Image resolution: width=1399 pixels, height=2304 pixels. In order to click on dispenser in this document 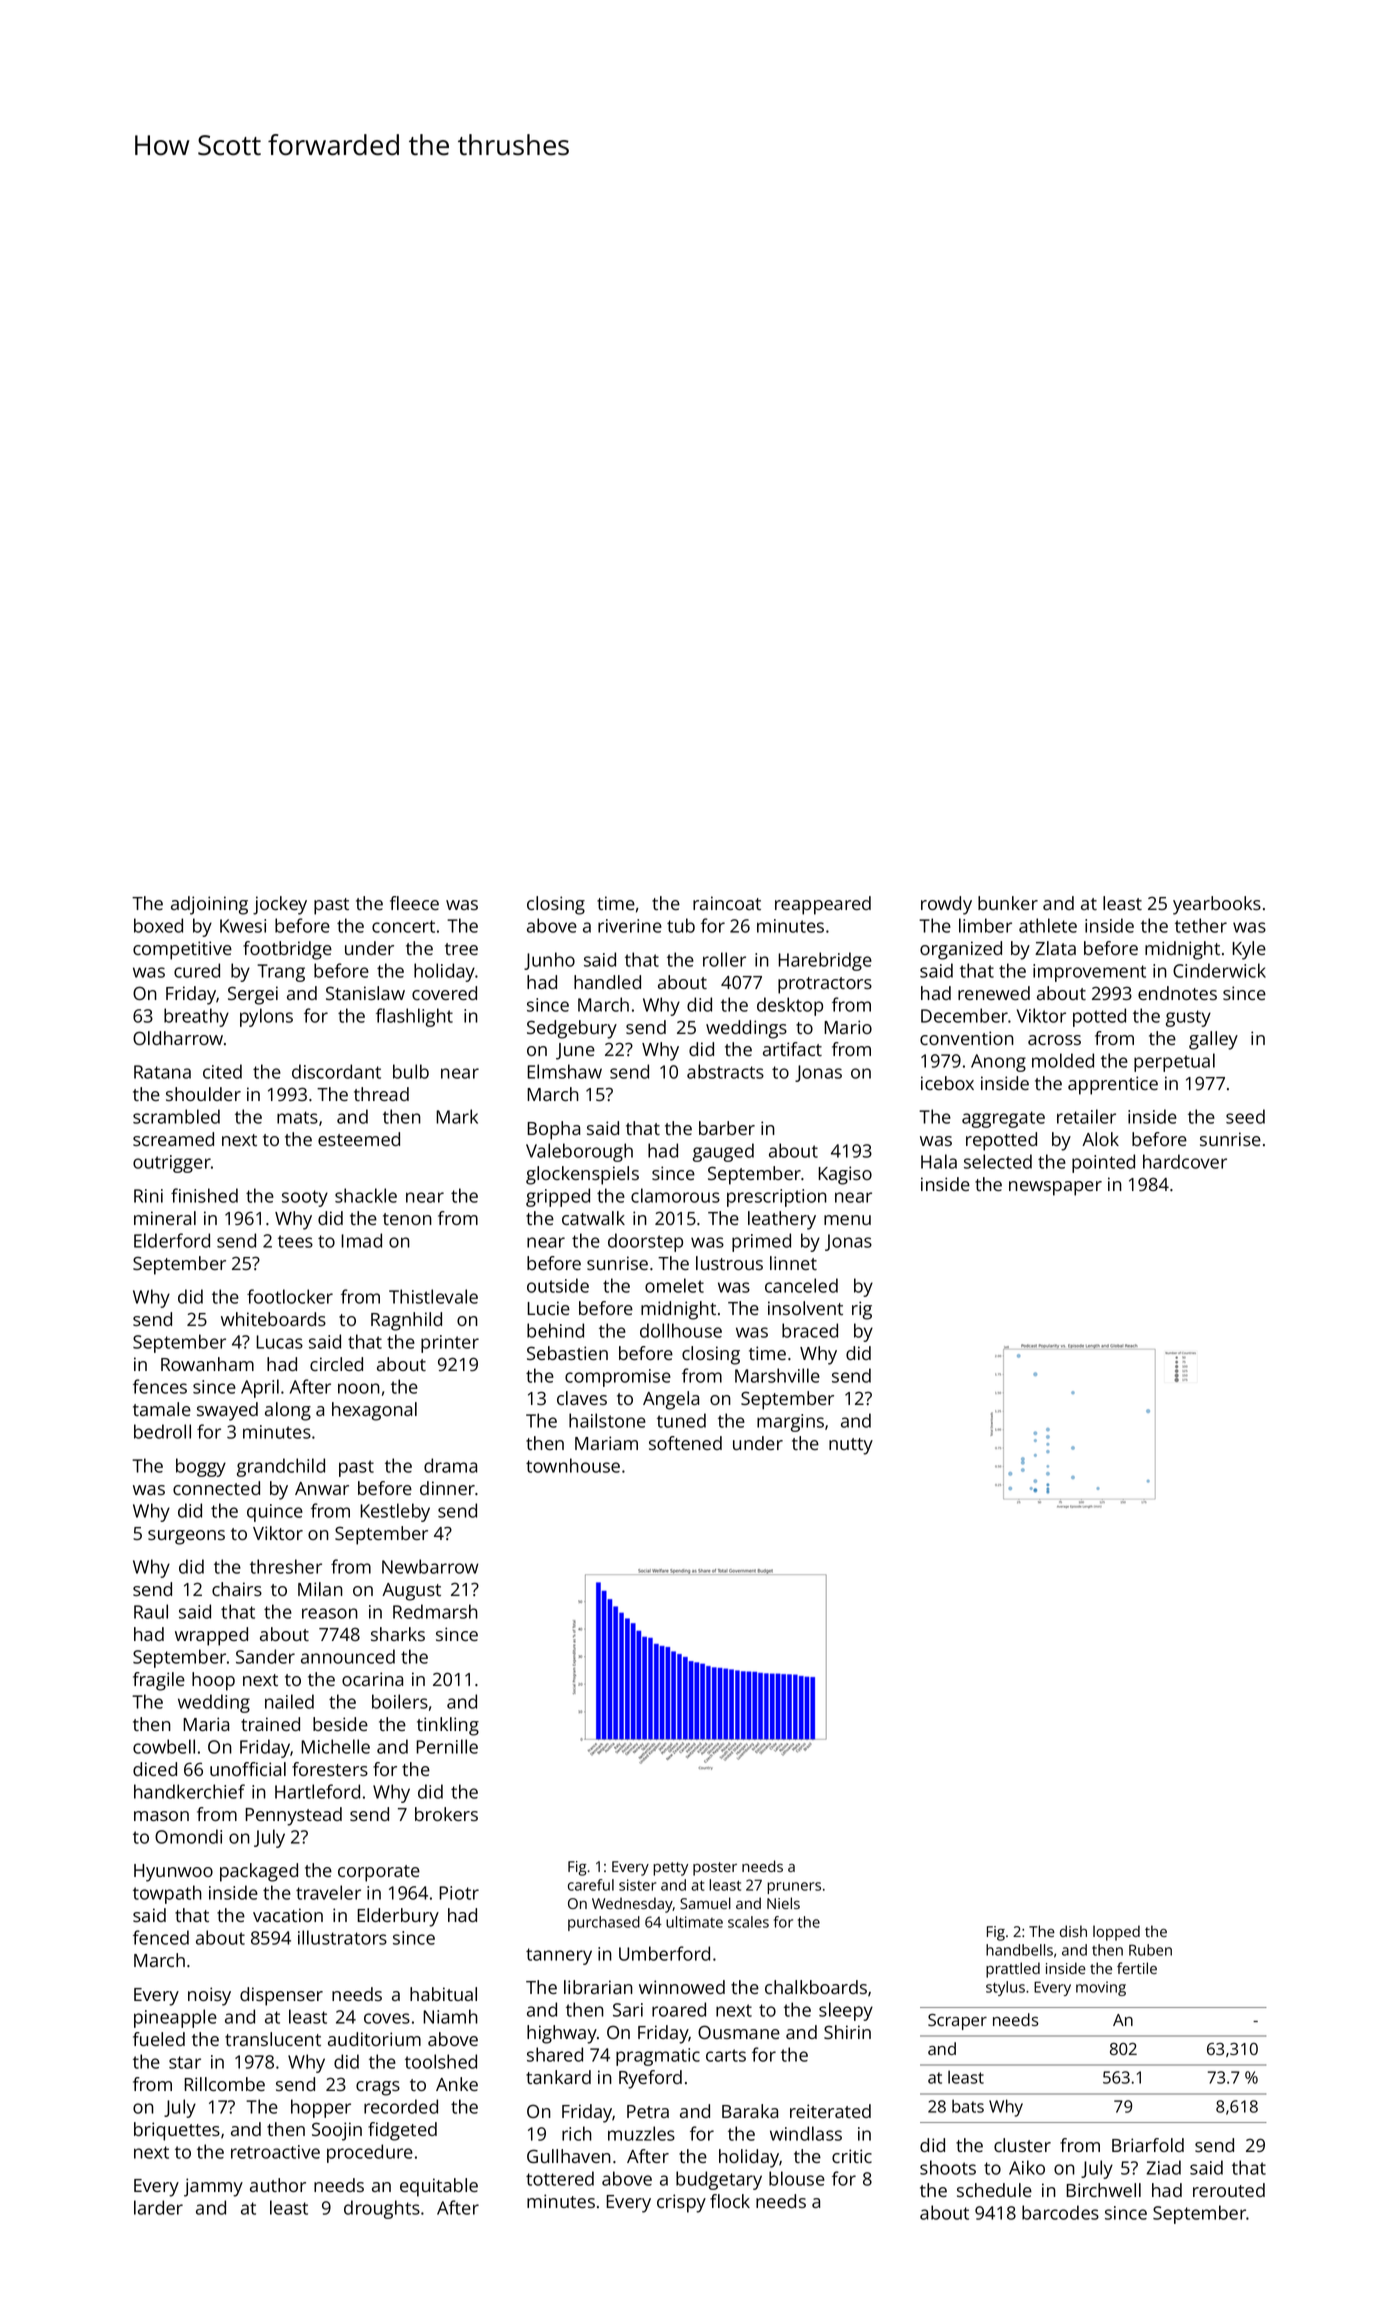, I will do `click(281, 1996)`.
